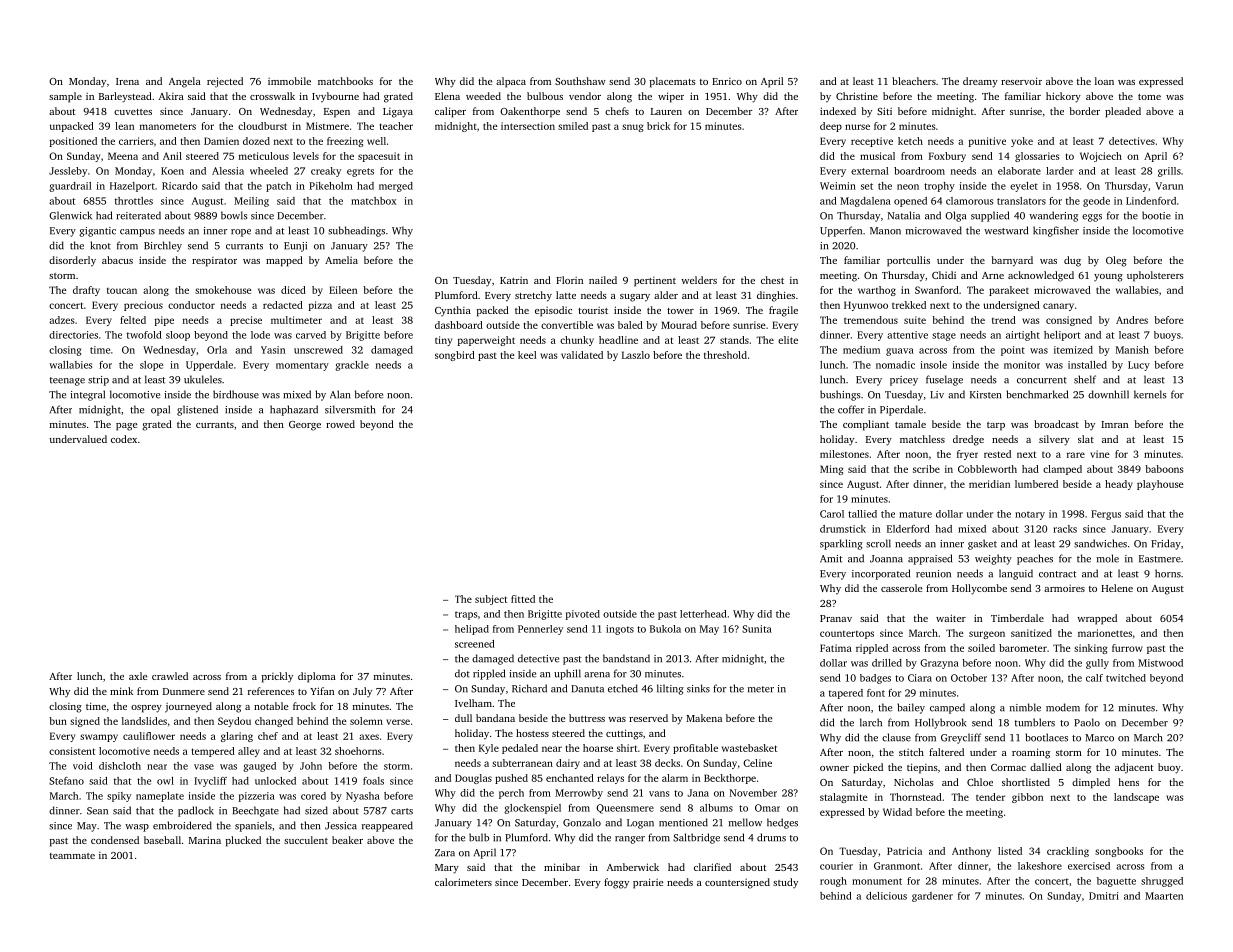  Describe the element at coordinates (587, 689) in the image. I see `Danuta` at that location.
